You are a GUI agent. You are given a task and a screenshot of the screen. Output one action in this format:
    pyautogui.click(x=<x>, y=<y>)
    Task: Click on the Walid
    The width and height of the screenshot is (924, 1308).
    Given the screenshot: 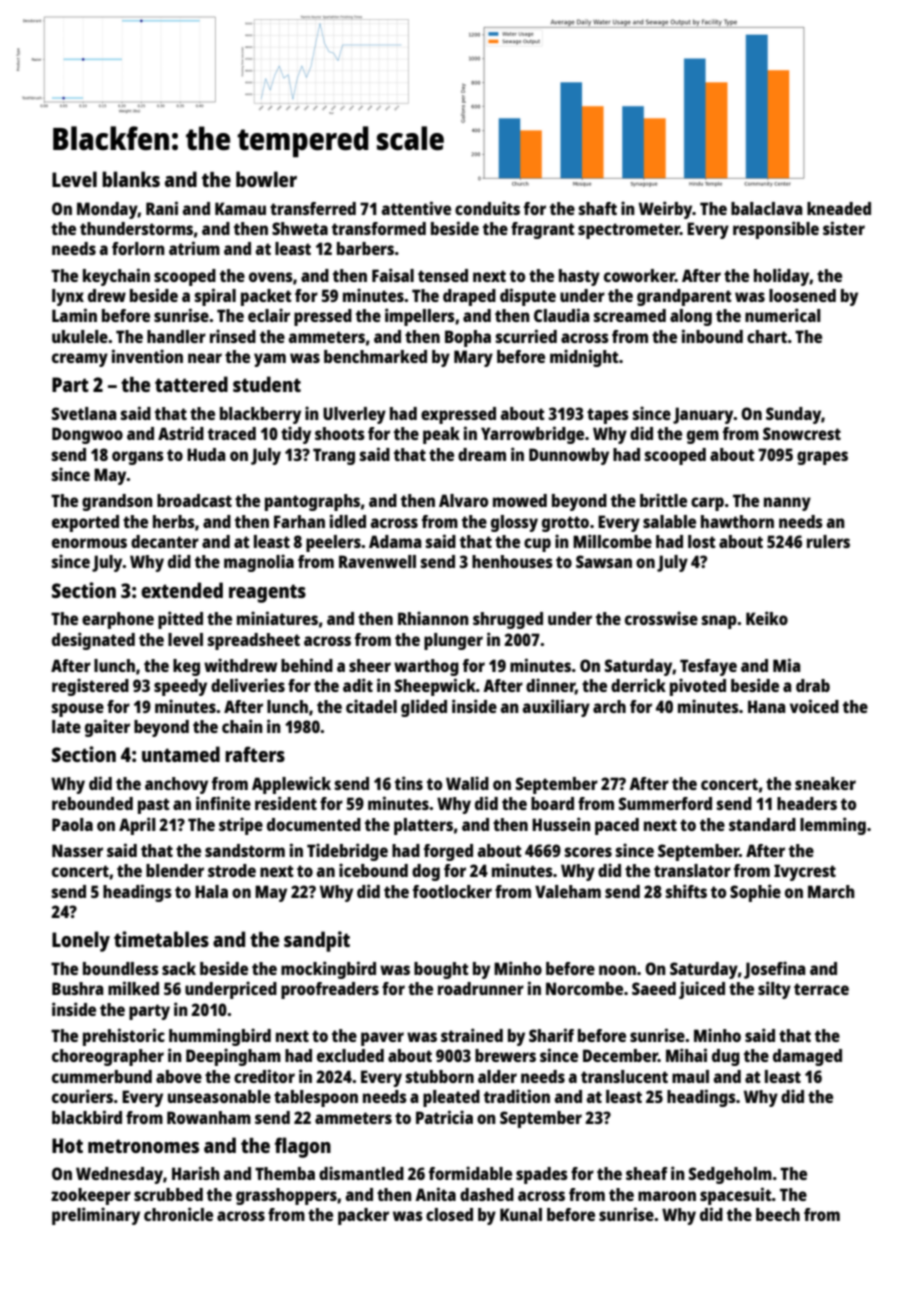 What is the action you would take?
    pyautogui.click(x=467, y=783)
